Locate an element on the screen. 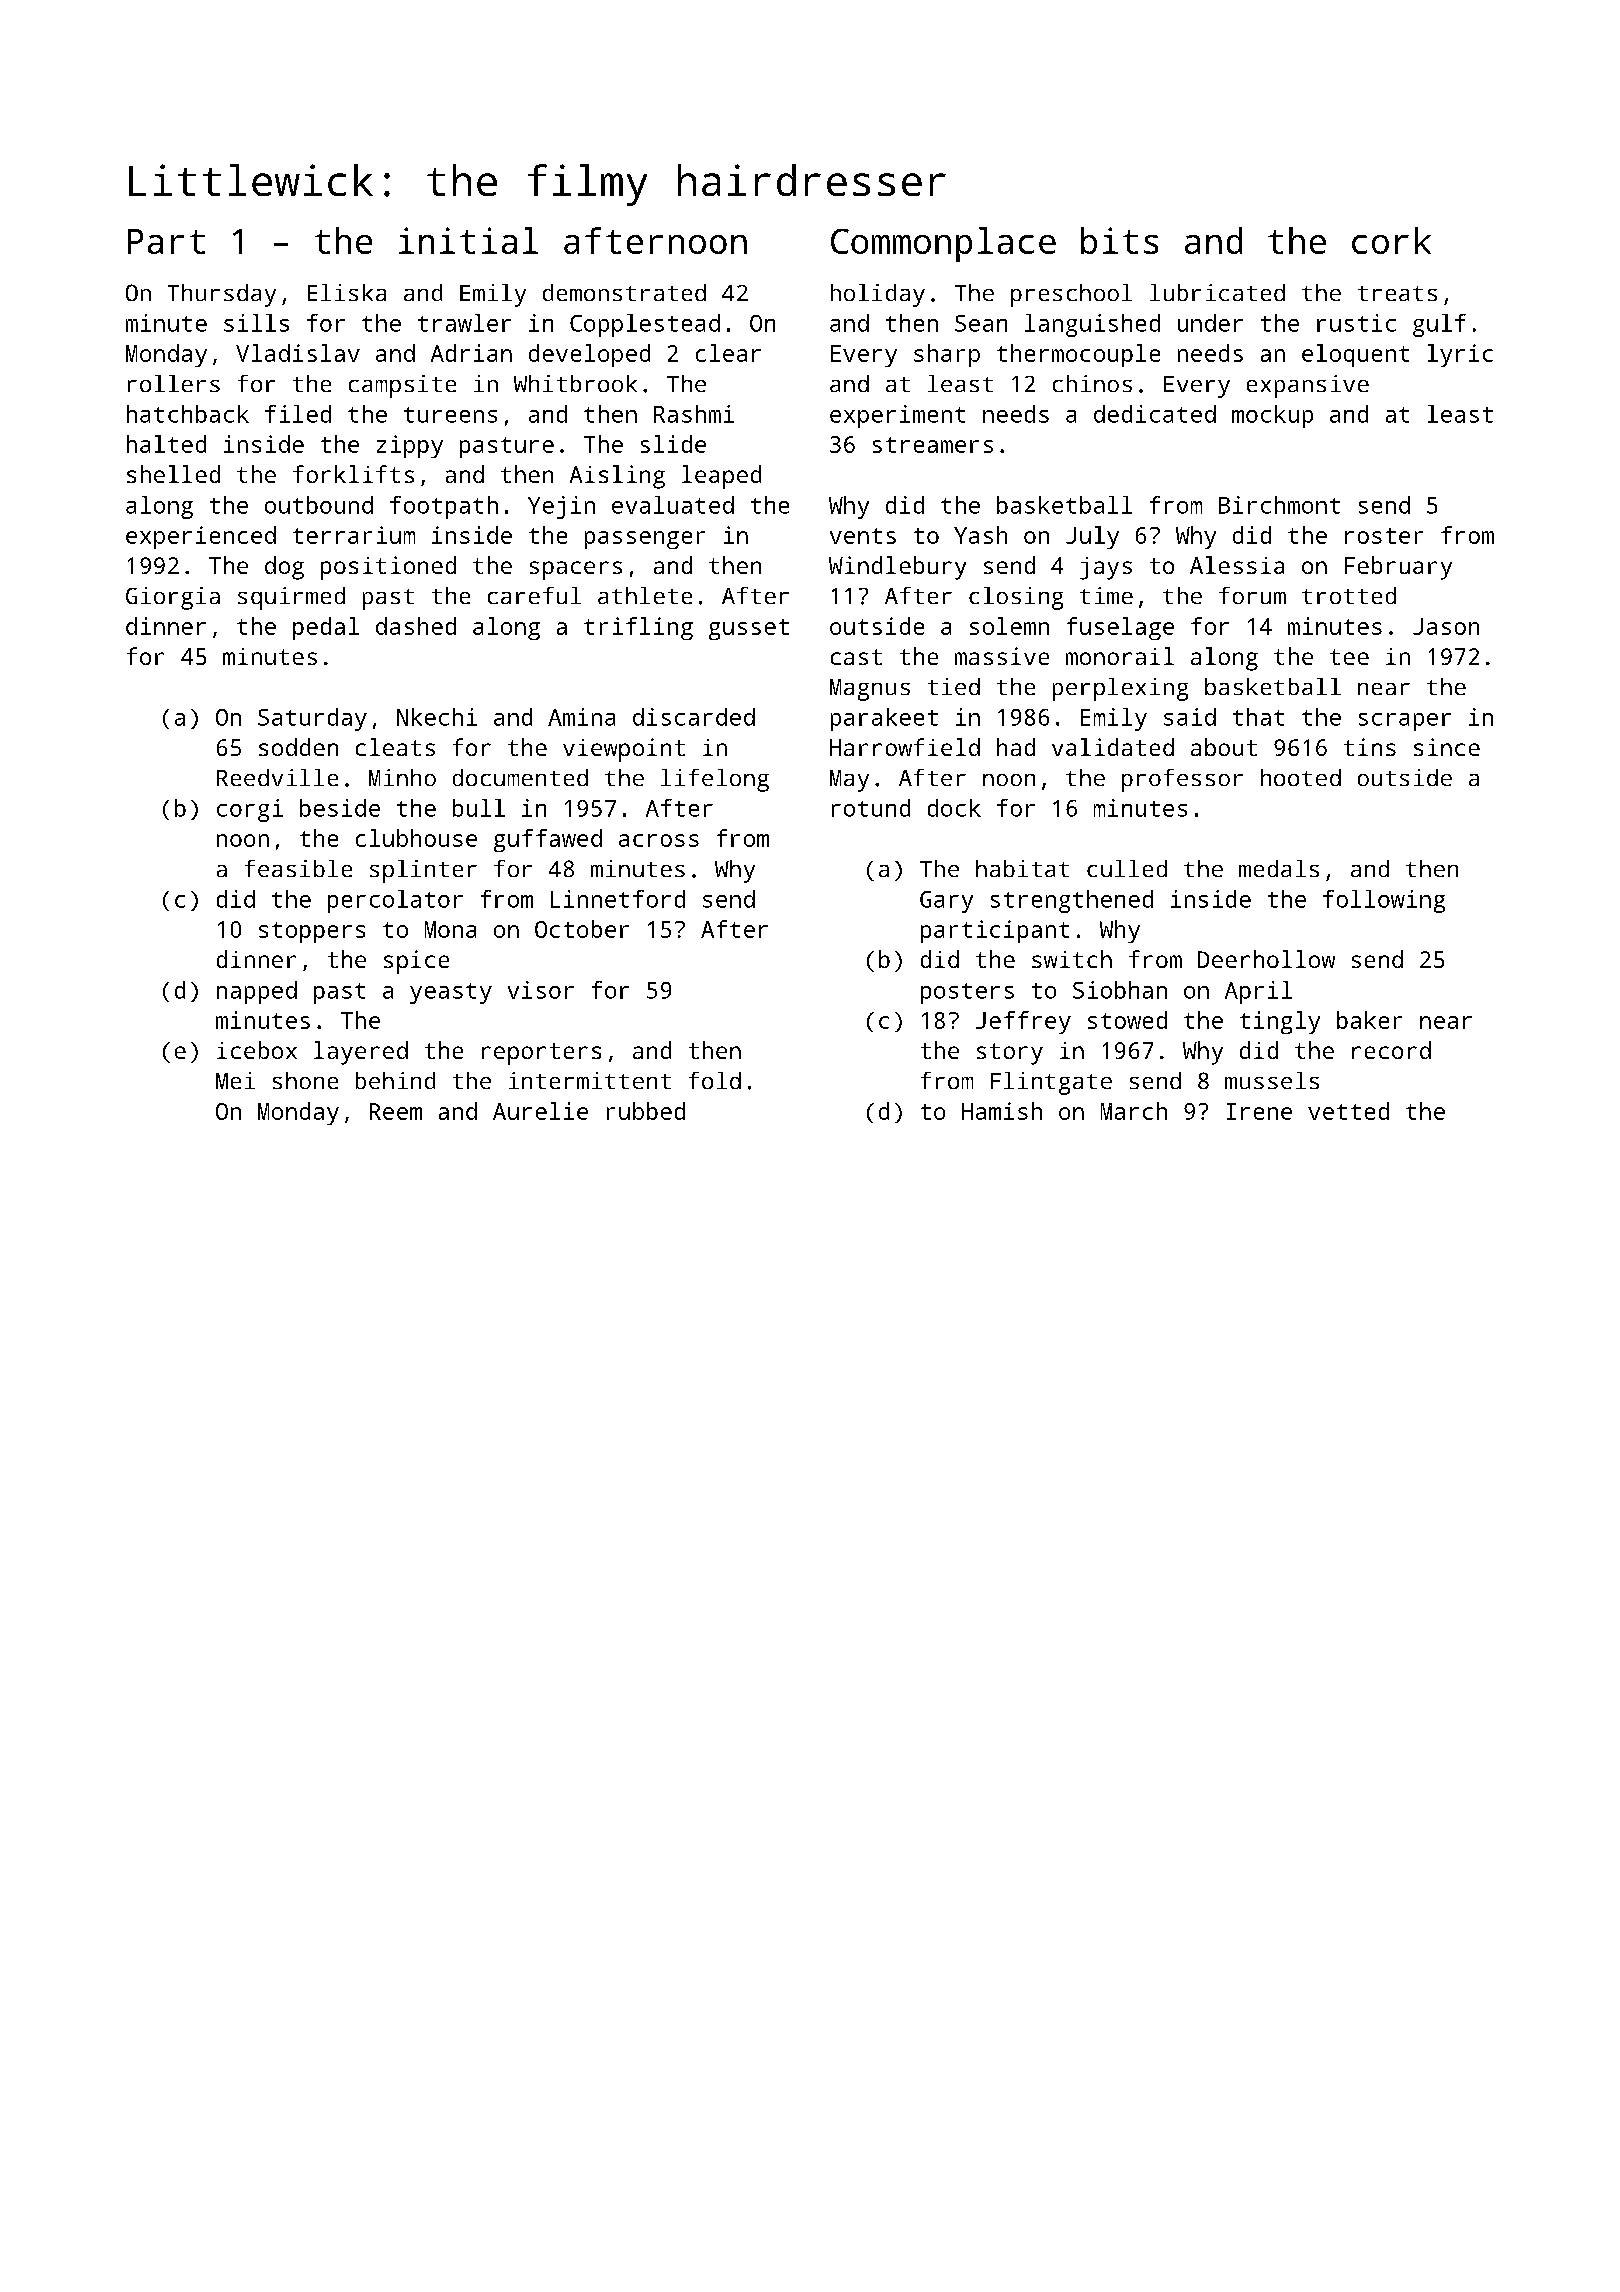 The width and height of the screenshot is (1620, 2292). lifelong is located at coordinates (715, 780).
